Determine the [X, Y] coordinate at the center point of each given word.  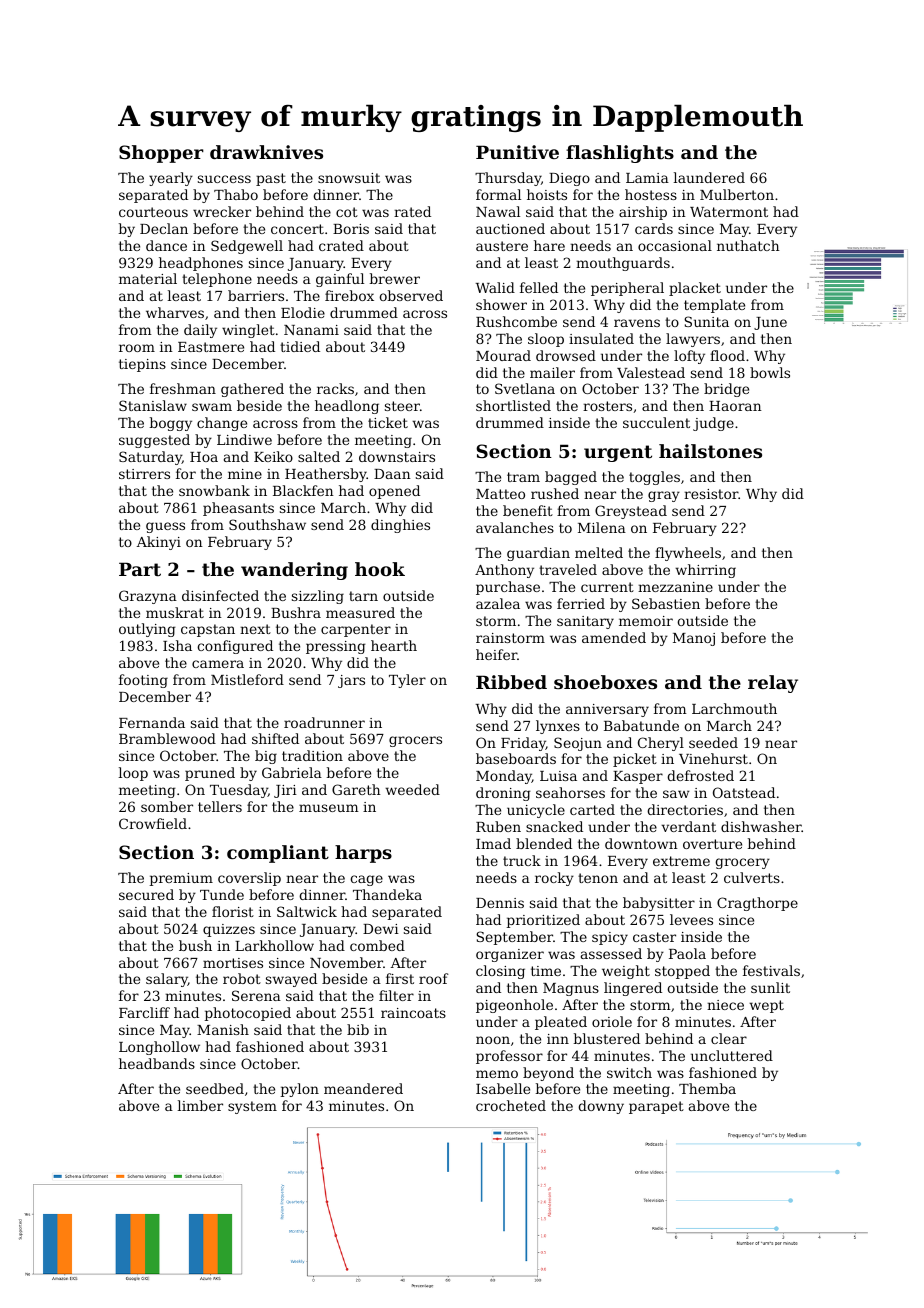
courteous [153, 212]
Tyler [407, 681]
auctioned [510, 228]
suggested [154, 441]
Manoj [694, 639]
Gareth [356, 789]
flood [727, 355]
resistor [711, 494]
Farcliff [144, 1012]
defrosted [700, 775]
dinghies [400, 526]
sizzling [318, 597]
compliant [278, 854]
